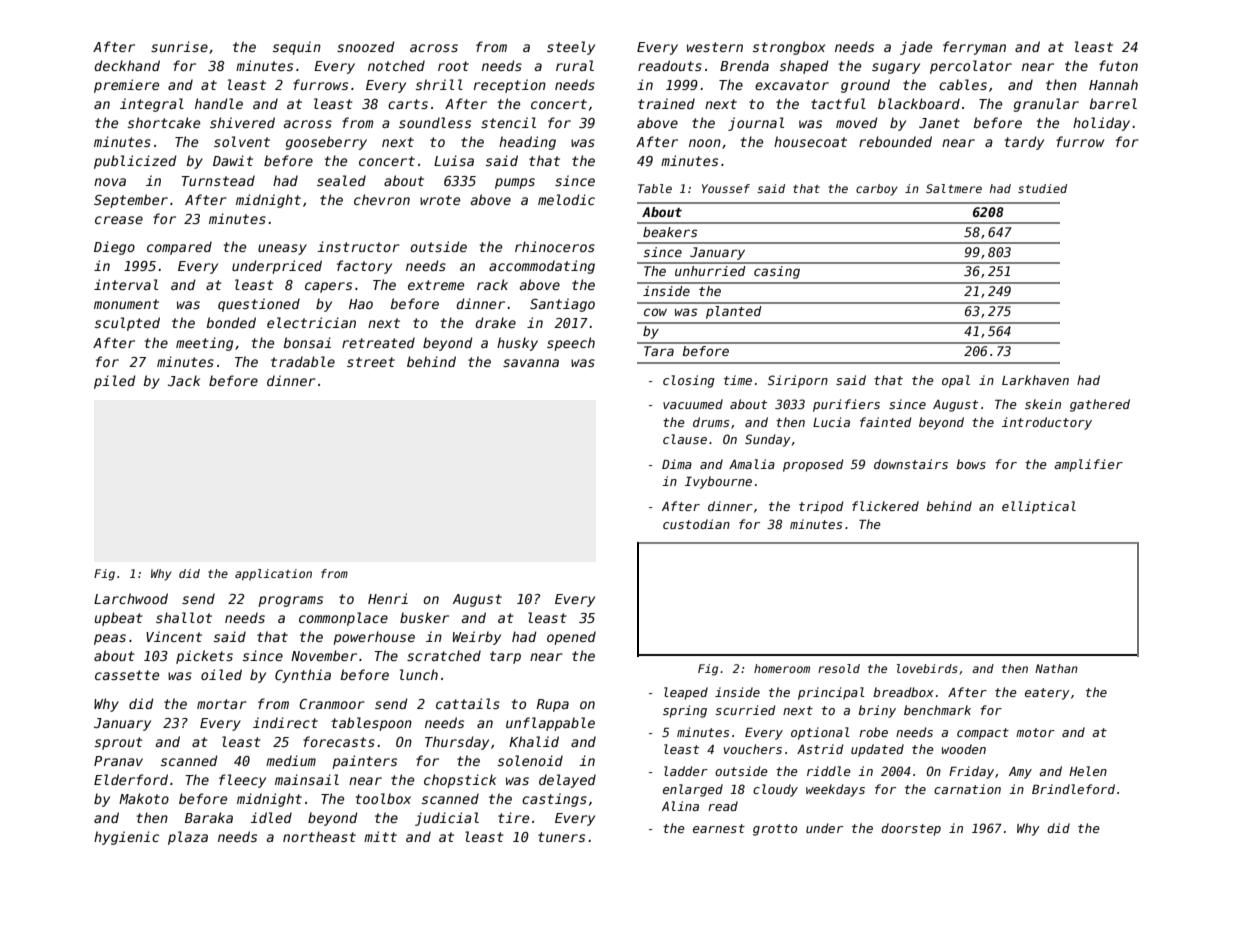 This screenshot has width=1233, height=952. Describe the element at coordinates (515, 183) in the screenshot. I see `pumps` at that location.
